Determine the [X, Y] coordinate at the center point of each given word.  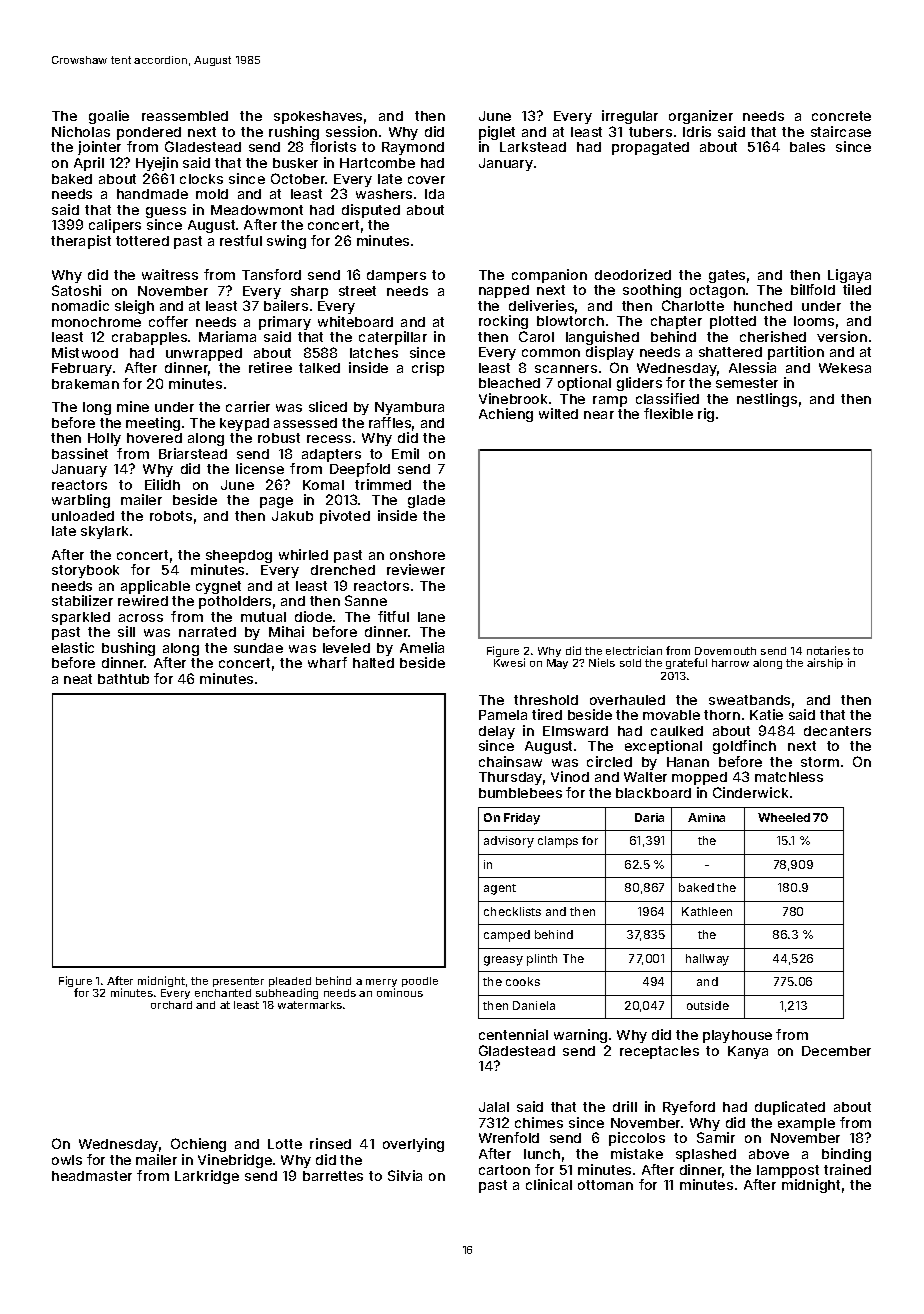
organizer [701, 117]
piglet [497, 133]
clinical [549, 1184]
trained [847, 1169]
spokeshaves [318, 117]
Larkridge [207, 1177]
